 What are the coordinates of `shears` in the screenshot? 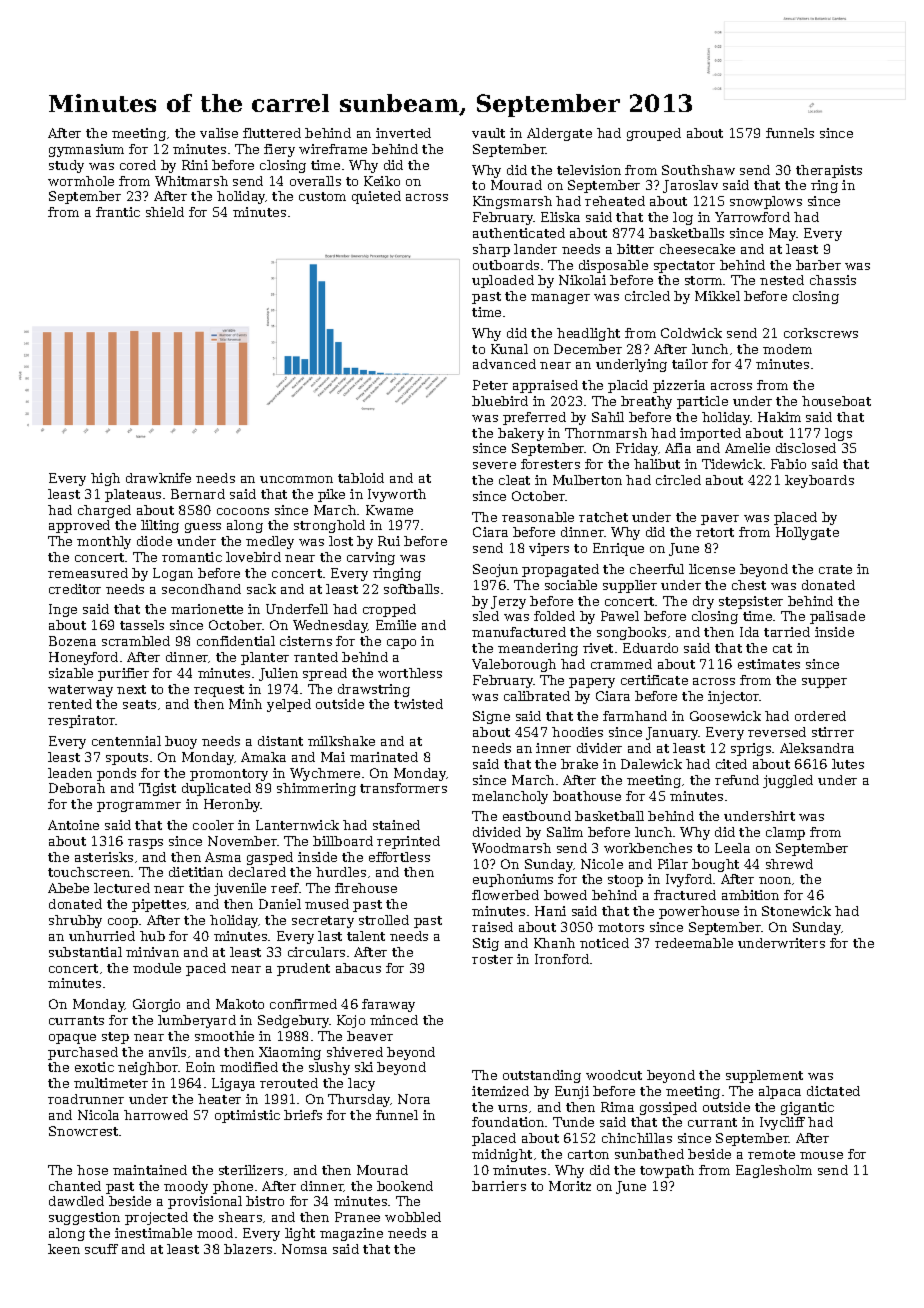 It's located at (240, 1217).
